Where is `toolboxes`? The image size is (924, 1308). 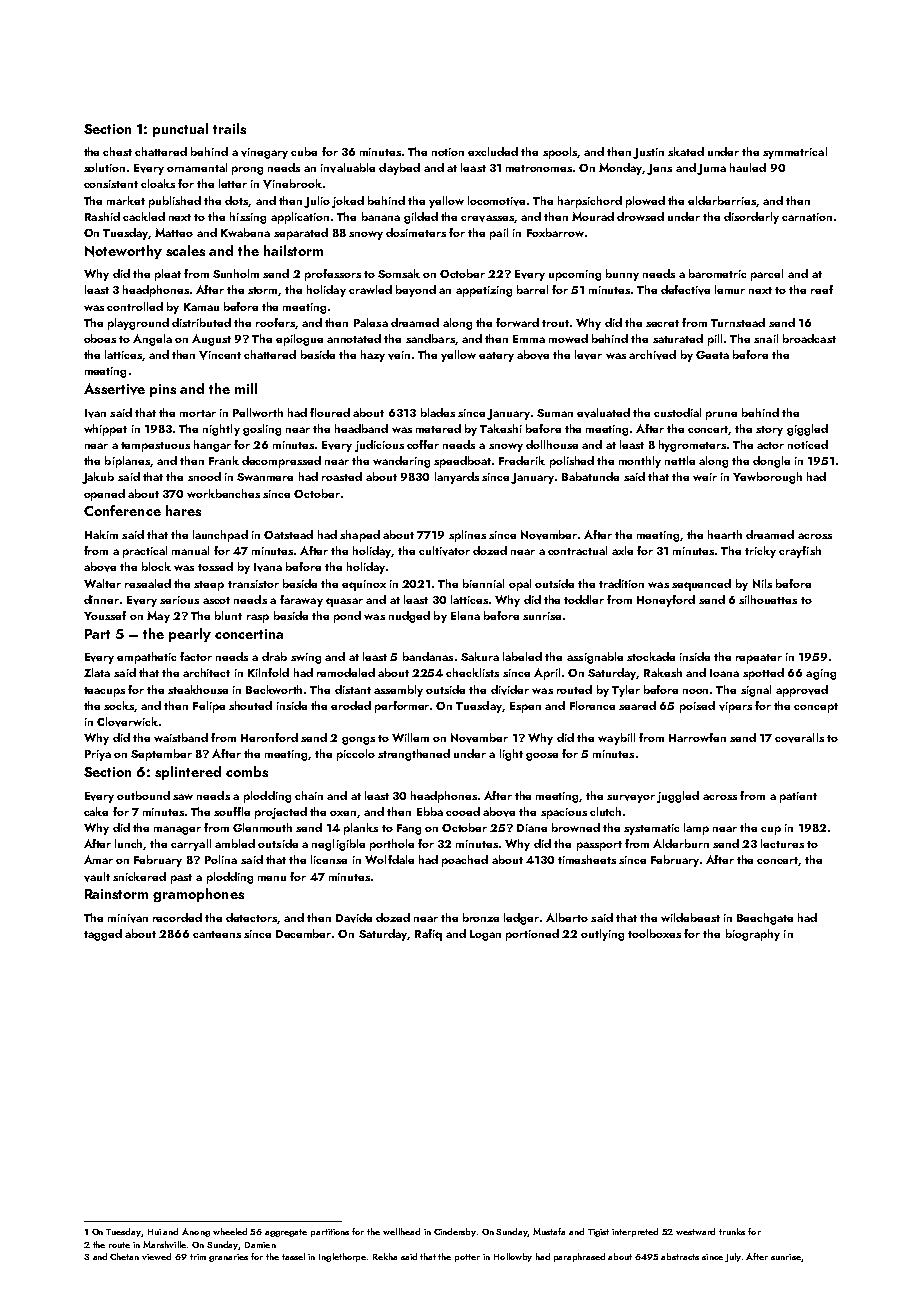
toolboxes is located at coordinates (654, 933).
